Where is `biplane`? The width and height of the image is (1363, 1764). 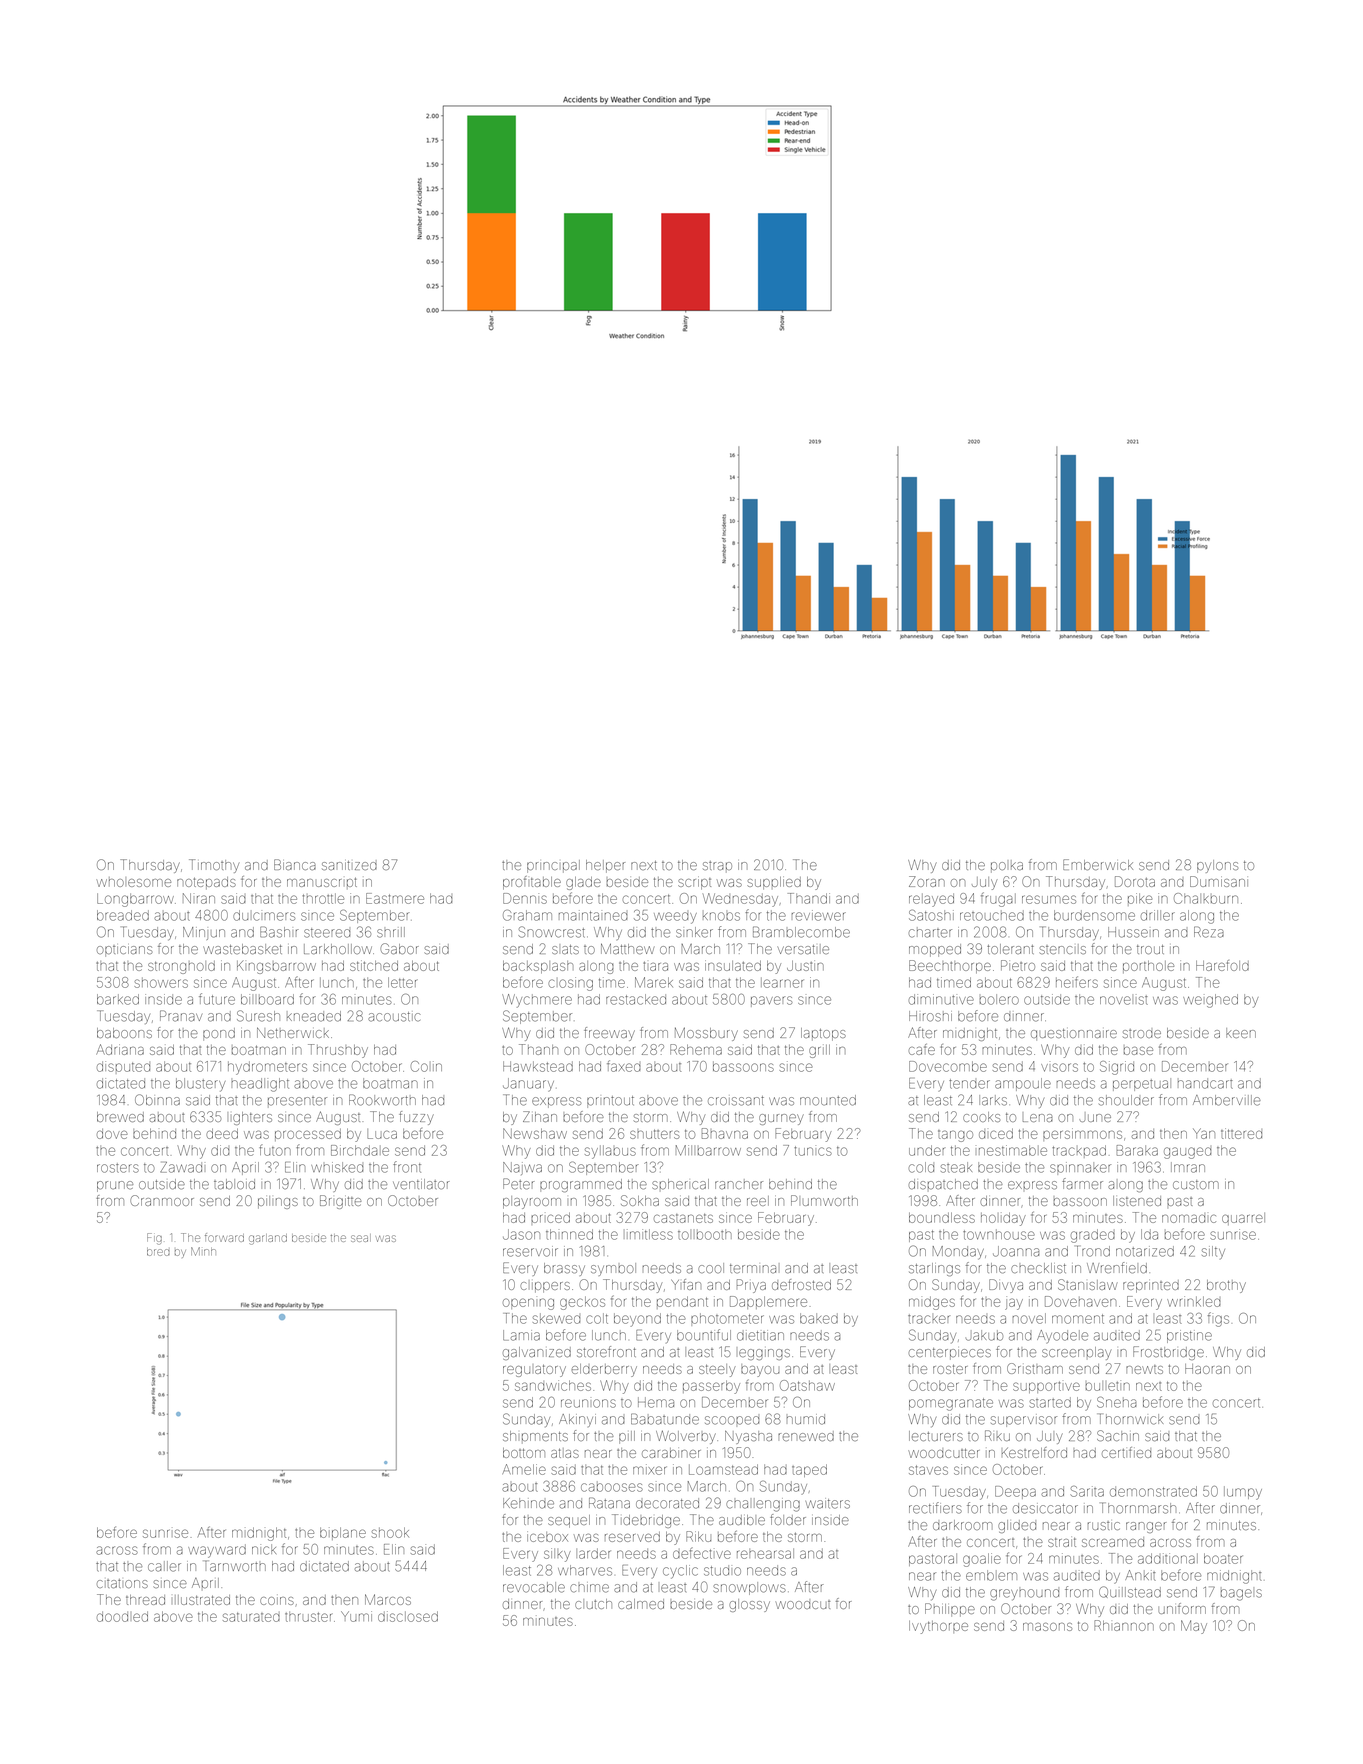
biplane is located at coordinates (343, 1533).
